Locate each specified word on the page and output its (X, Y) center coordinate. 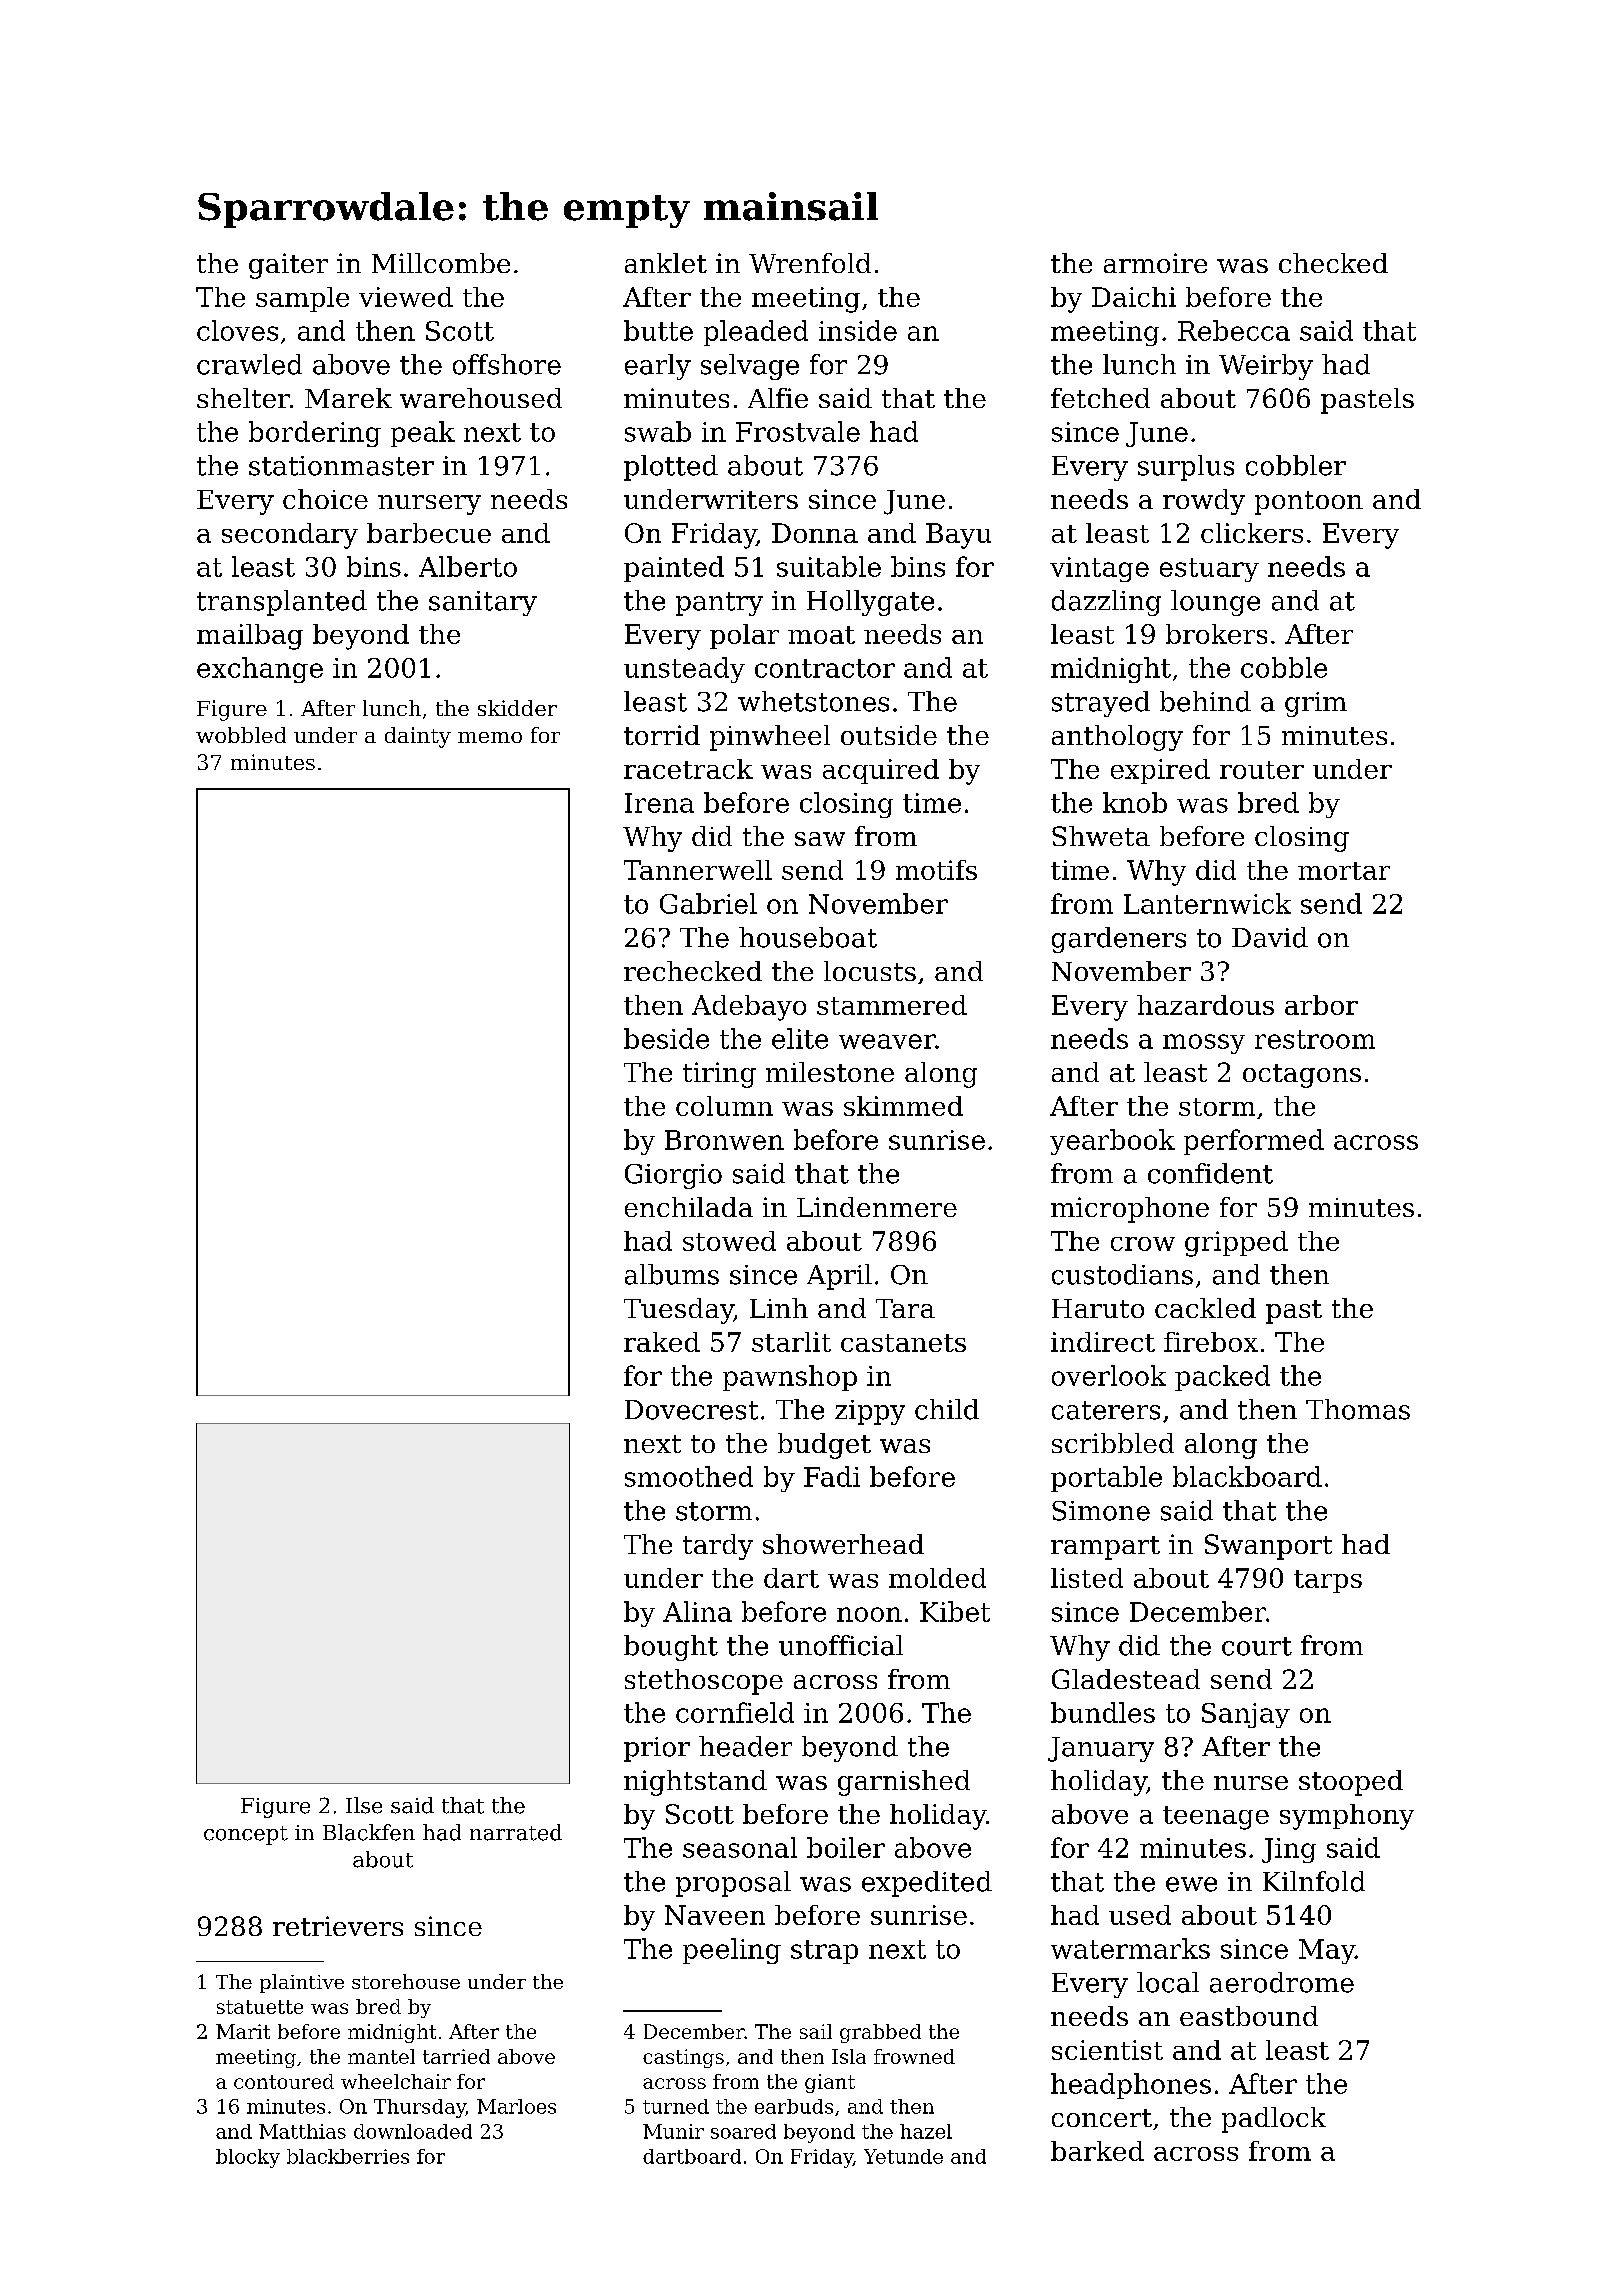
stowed (729, 1241)
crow (1143, 1244)
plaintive (302, 1983)
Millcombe (441, 263)
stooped (1351, 1783)
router (1262, 770)
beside (666, 1038)
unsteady (684, 670)
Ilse (364, 1805)
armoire (1155, 263)
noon (869, 1614)
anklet (666, 263)
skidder (517, 708)
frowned (914, 2056)
